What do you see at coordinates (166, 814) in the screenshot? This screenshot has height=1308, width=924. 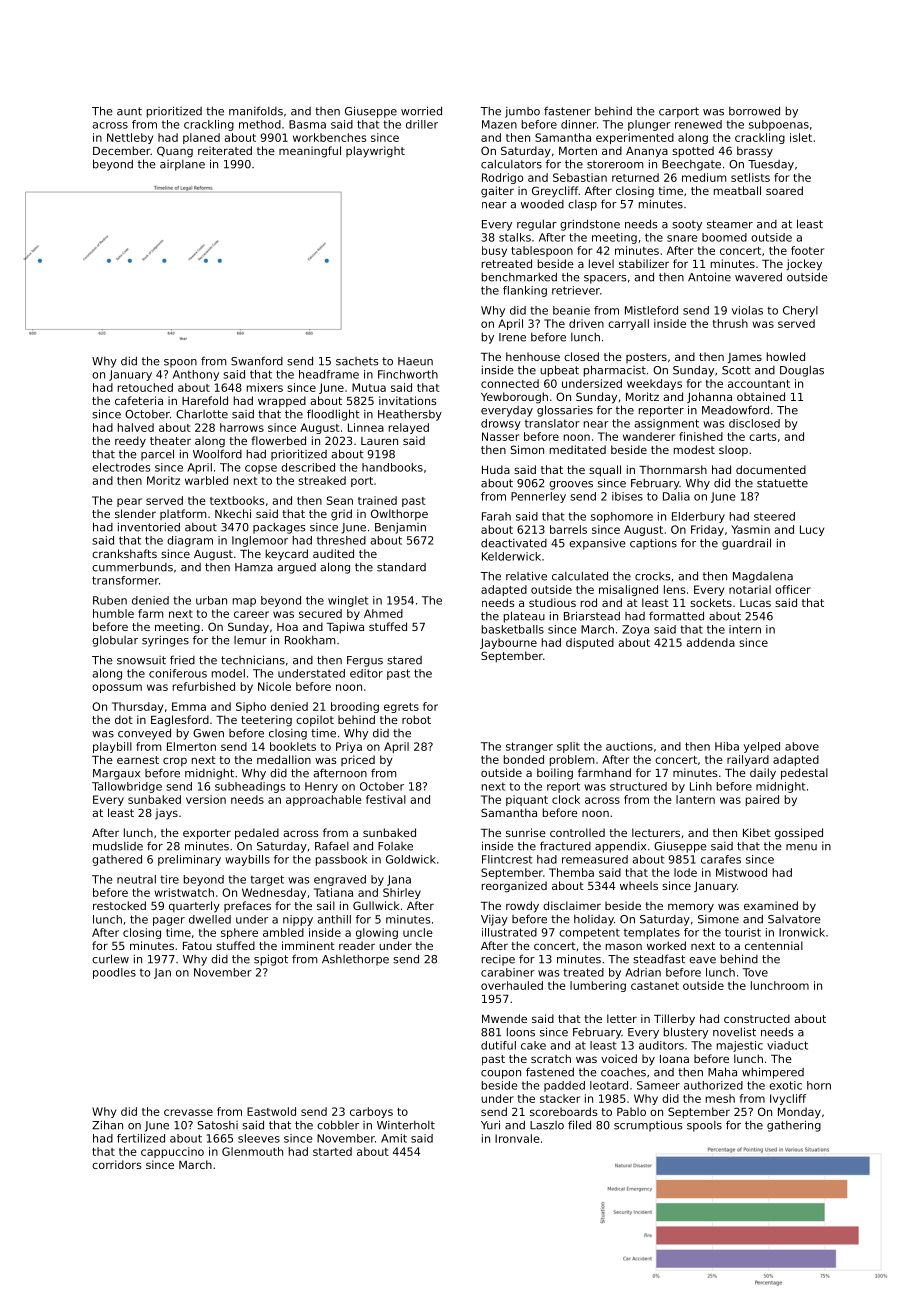 I see `jays` at bounding box center [166, 814].
